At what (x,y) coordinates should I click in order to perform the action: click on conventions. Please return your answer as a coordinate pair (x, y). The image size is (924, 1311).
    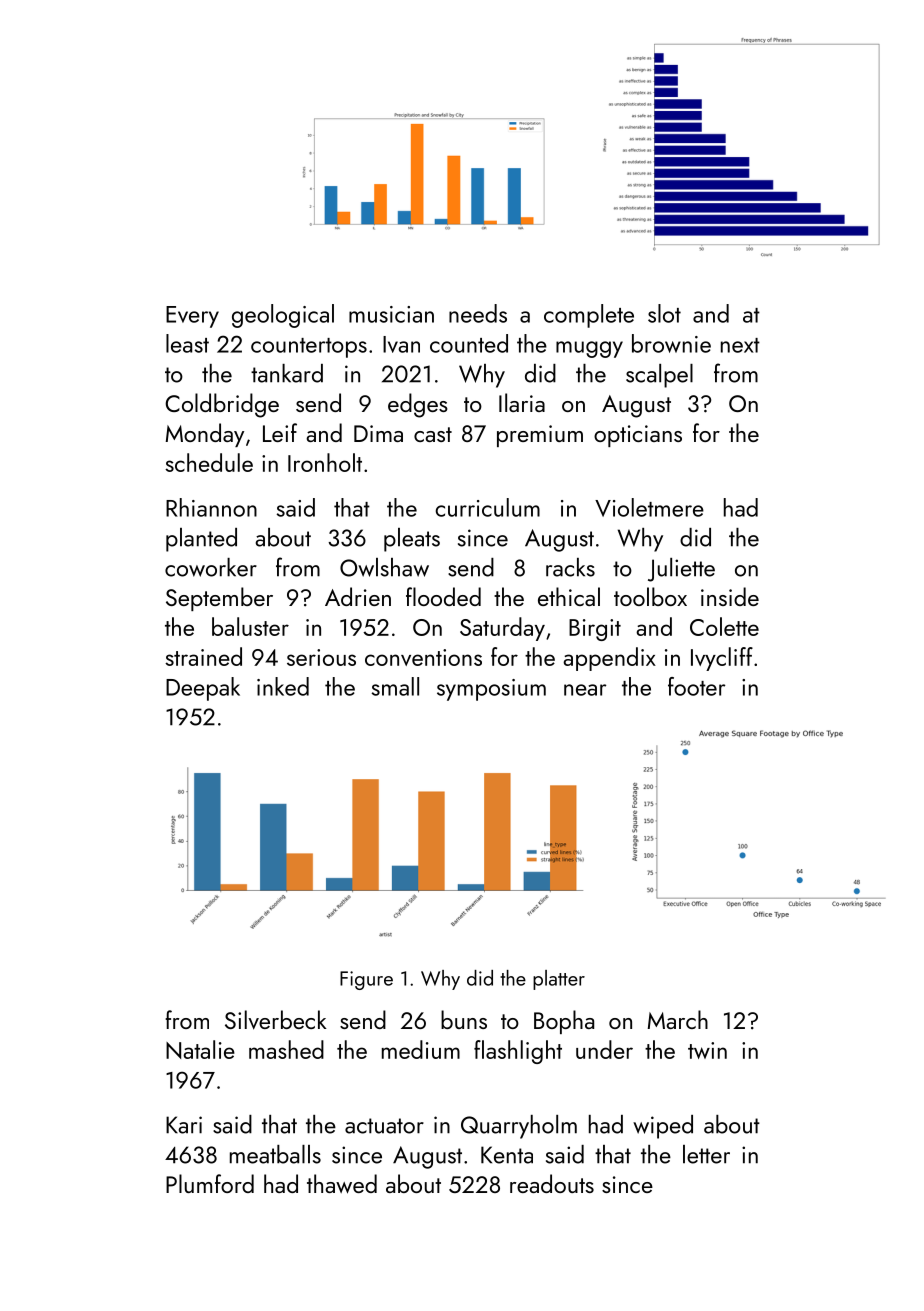
    Looking at the image, I should click on (423, 657).
